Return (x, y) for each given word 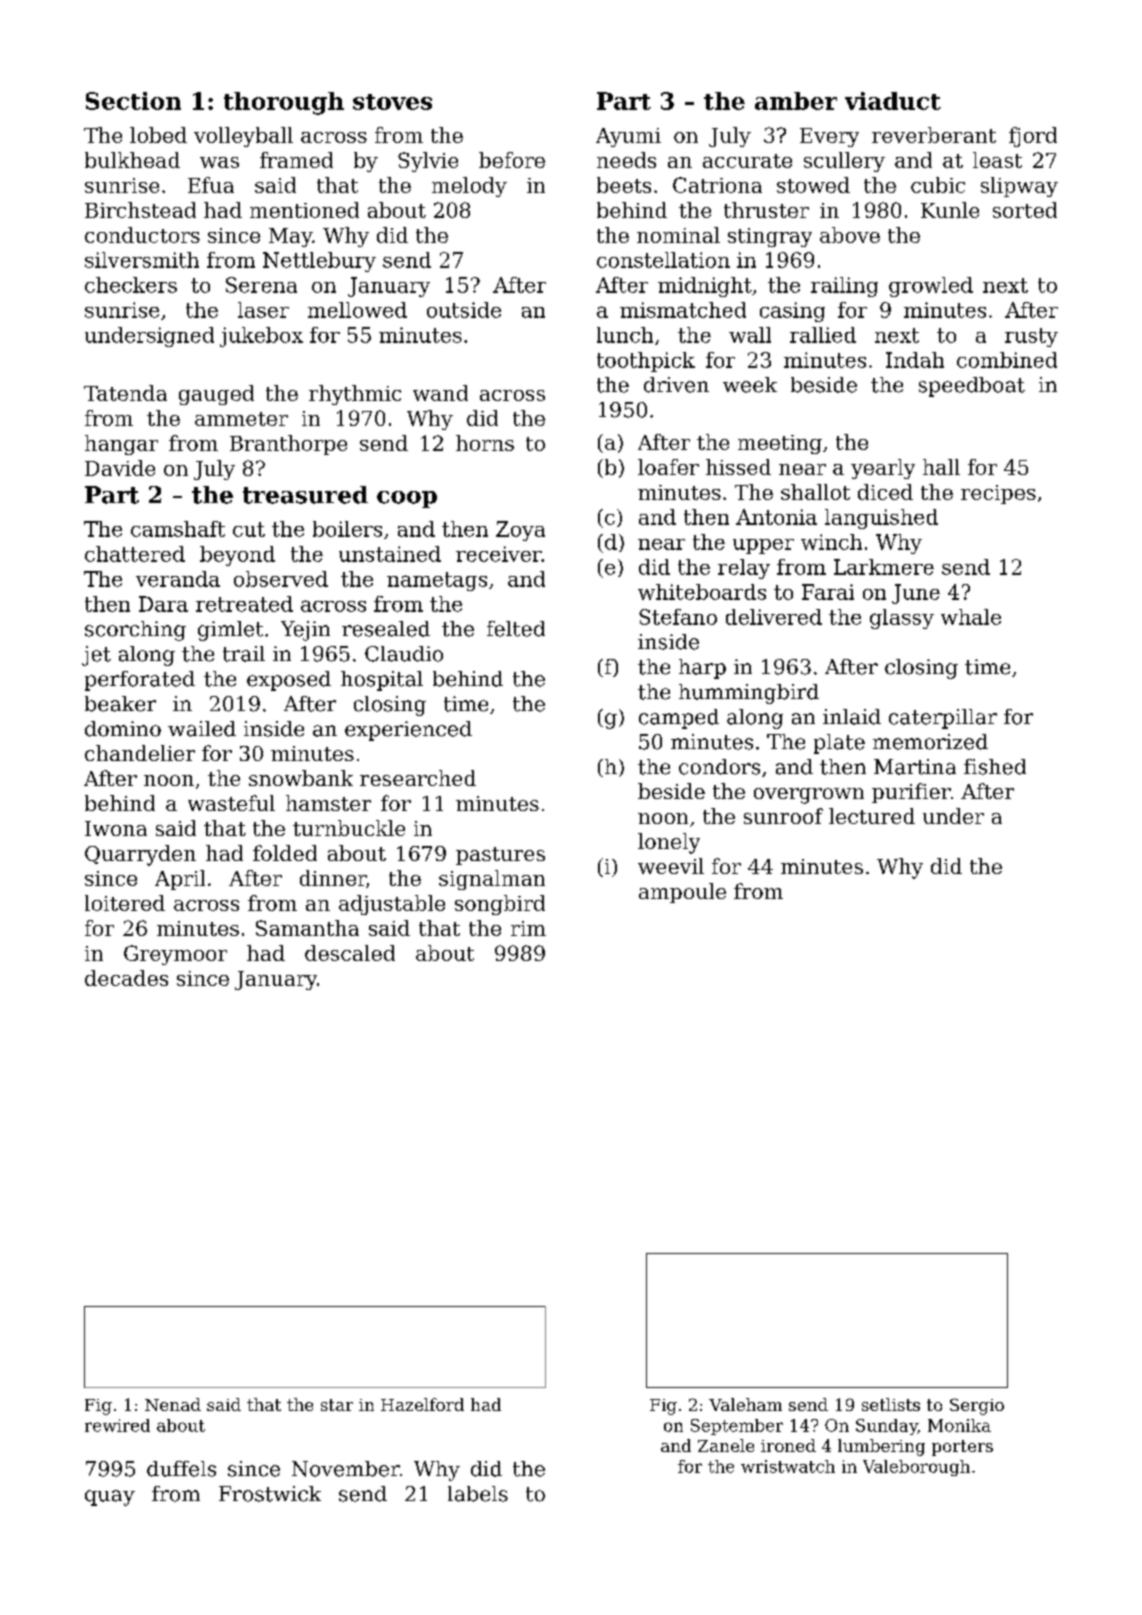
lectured (872, 816)
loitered (125, 903)
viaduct (893, 101)
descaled (350, 953)
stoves (392, 102)
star (337, 1405)
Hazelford (422, 1404)
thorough (284, 103)
